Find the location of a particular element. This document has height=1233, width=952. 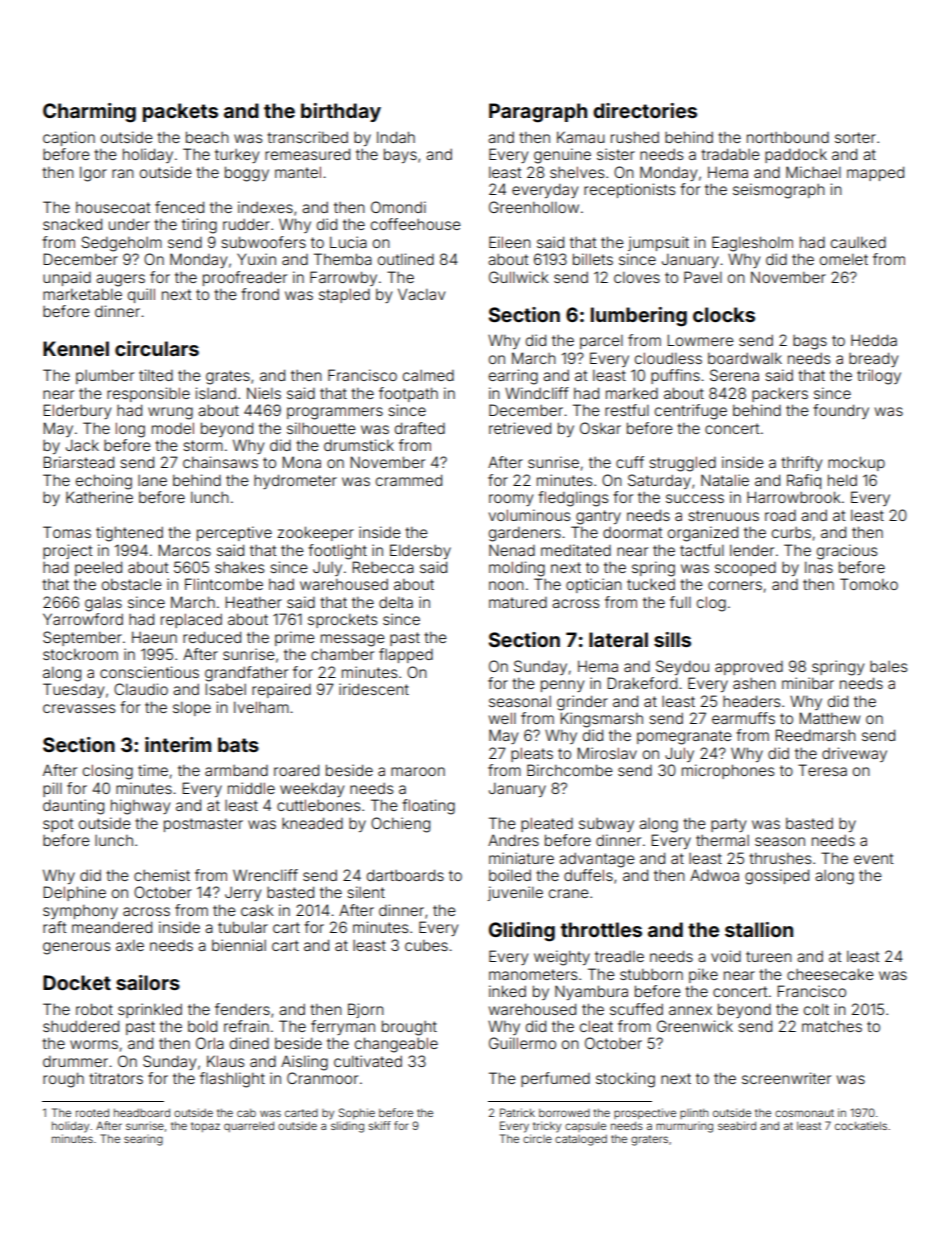

Andres is located at coordinates (513, 840).
